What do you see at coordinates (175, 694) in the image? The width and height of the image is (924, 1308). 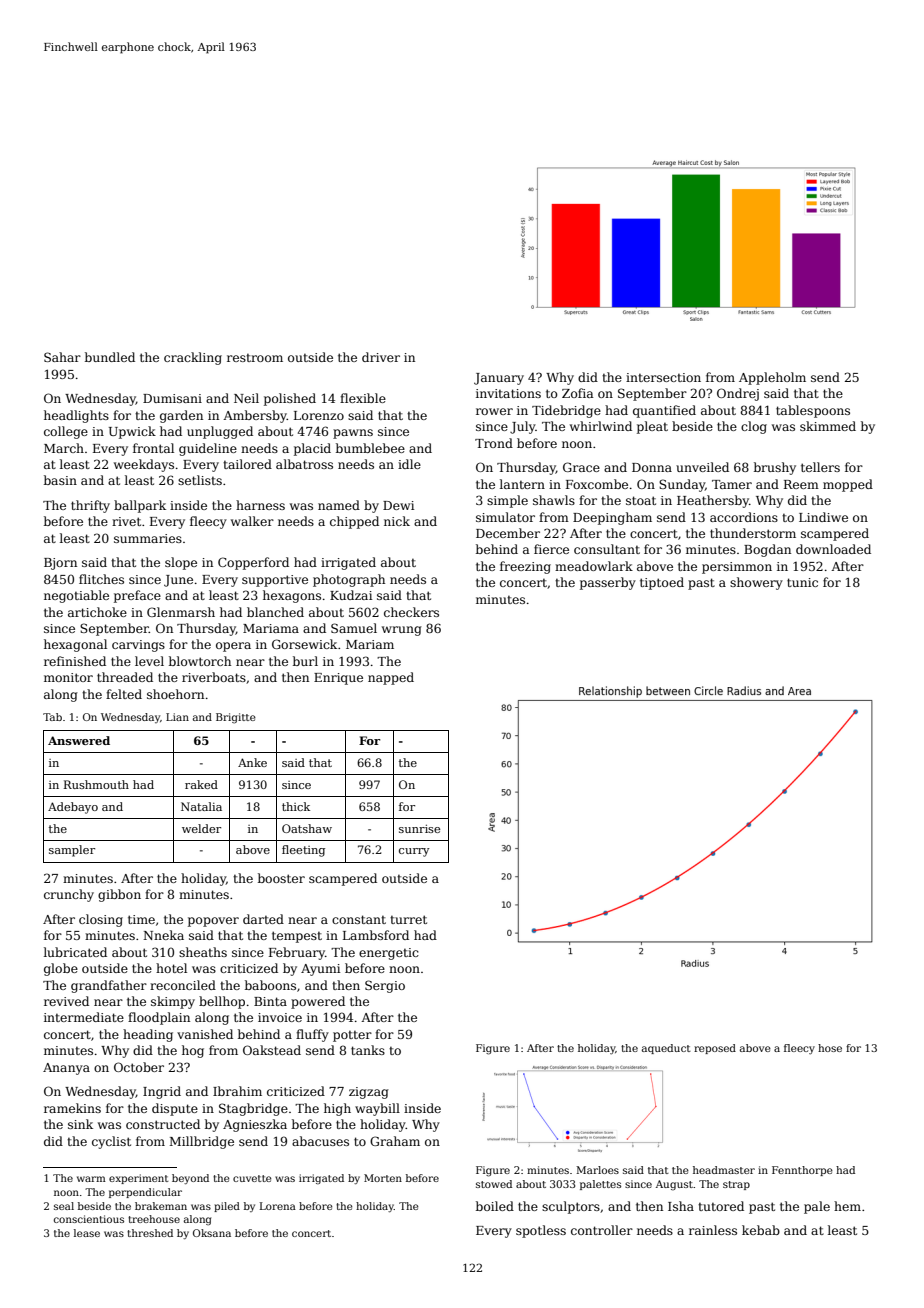 I see `shoehorn` at bounding box center [175, 694].
